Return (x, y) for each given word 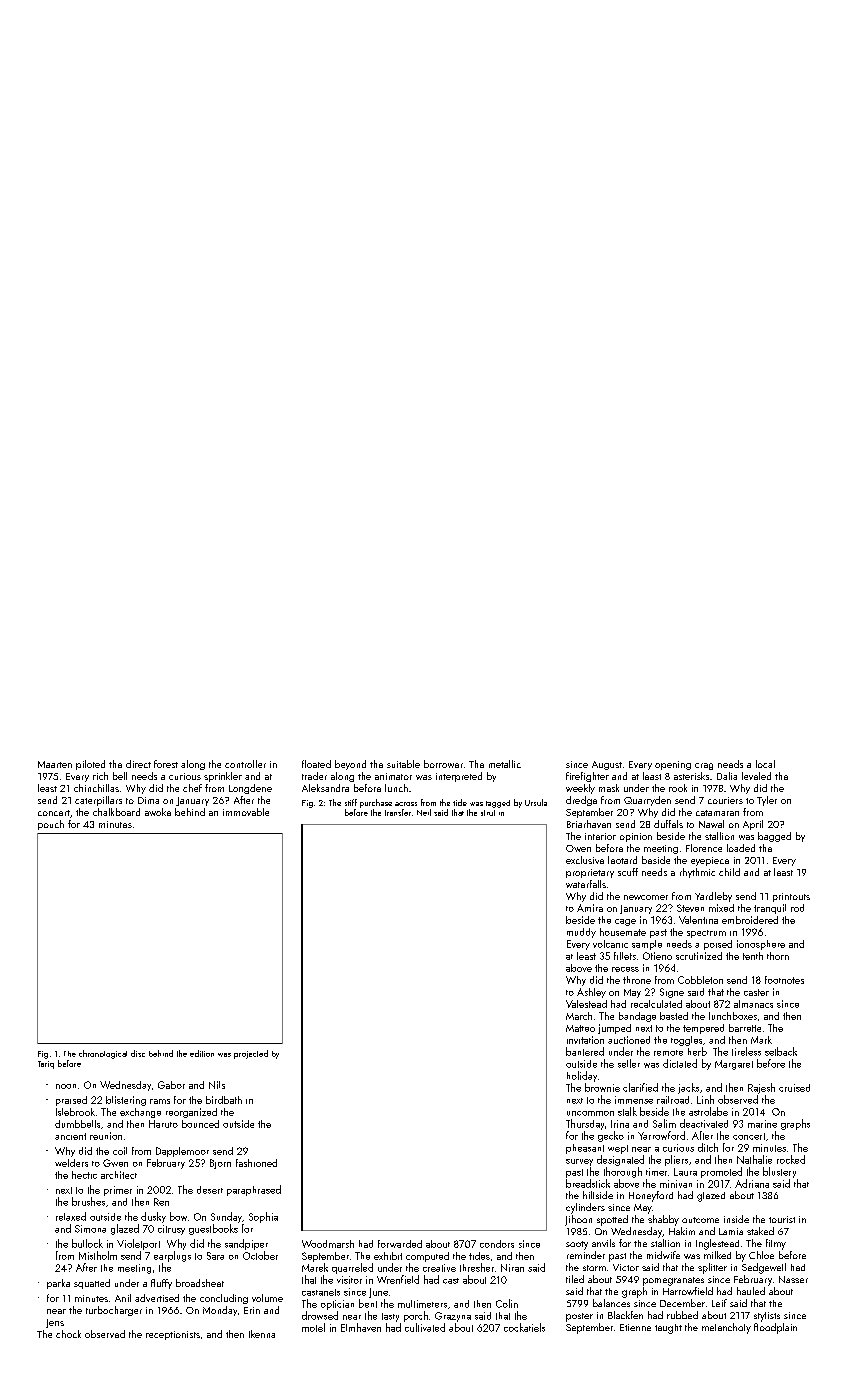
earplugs (172, 1256)
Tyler (767, 801)
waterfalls (586, 884)
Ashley (591, 993)
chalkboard (116, 812)
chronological (103, 1054)
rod (797, 908)
